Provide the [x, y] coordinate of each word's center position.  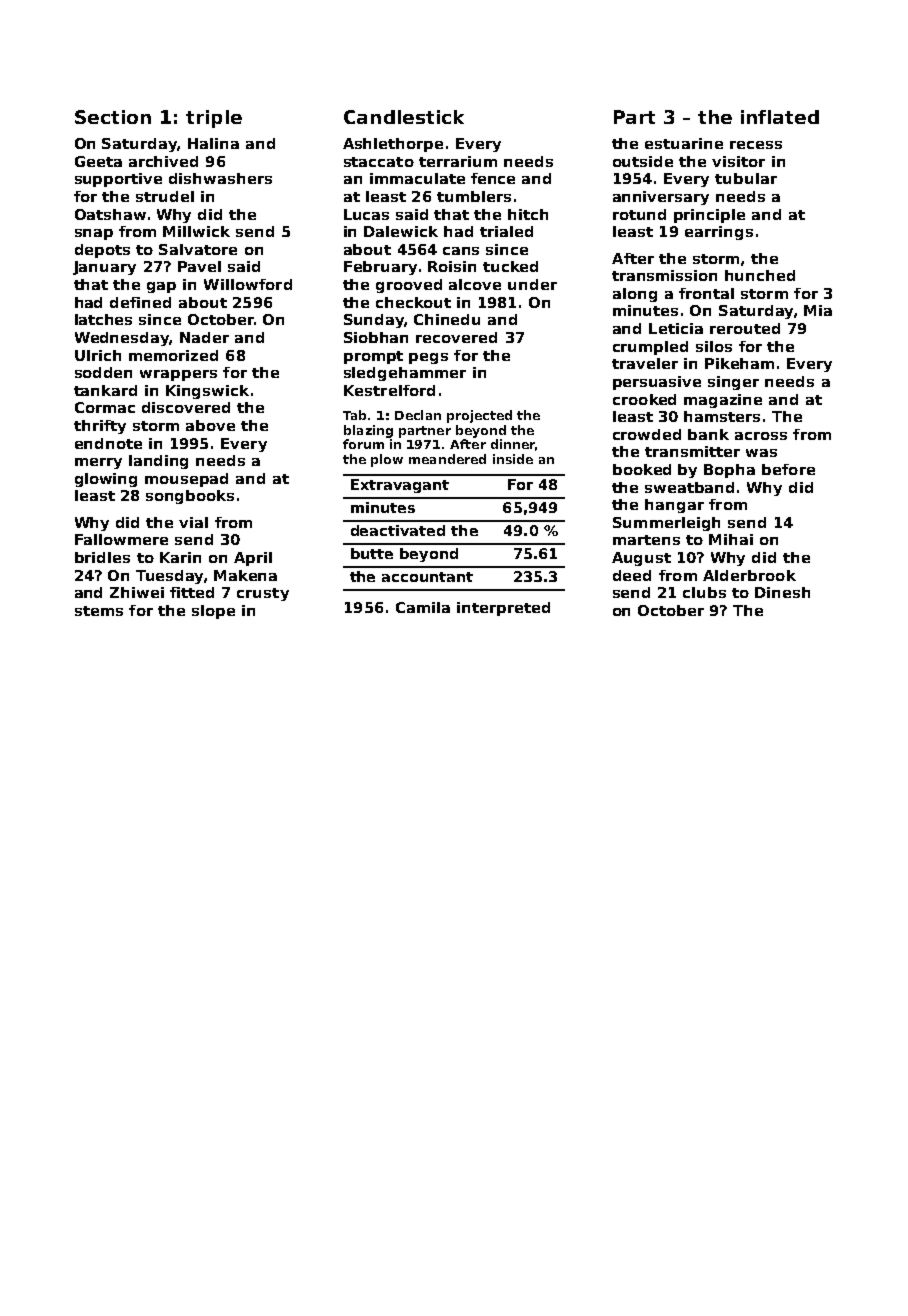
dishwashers [220, 178]
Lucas [366, 214]
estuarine [684, 143]
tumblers [474, 196]
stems [99, 611]
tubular [746, 178]
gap [161, 287]
